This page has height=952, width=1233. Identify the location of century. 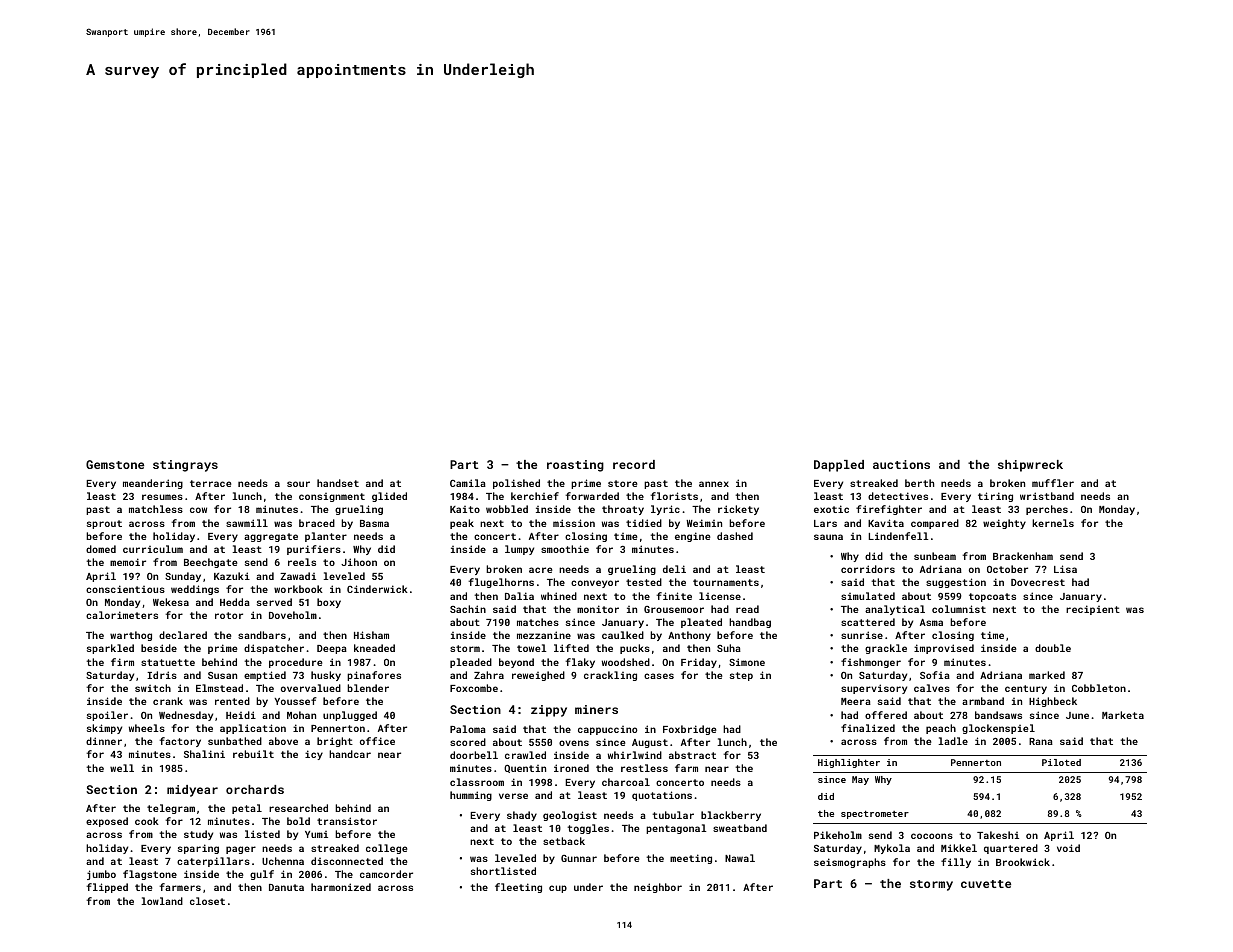
(1026, 689).
